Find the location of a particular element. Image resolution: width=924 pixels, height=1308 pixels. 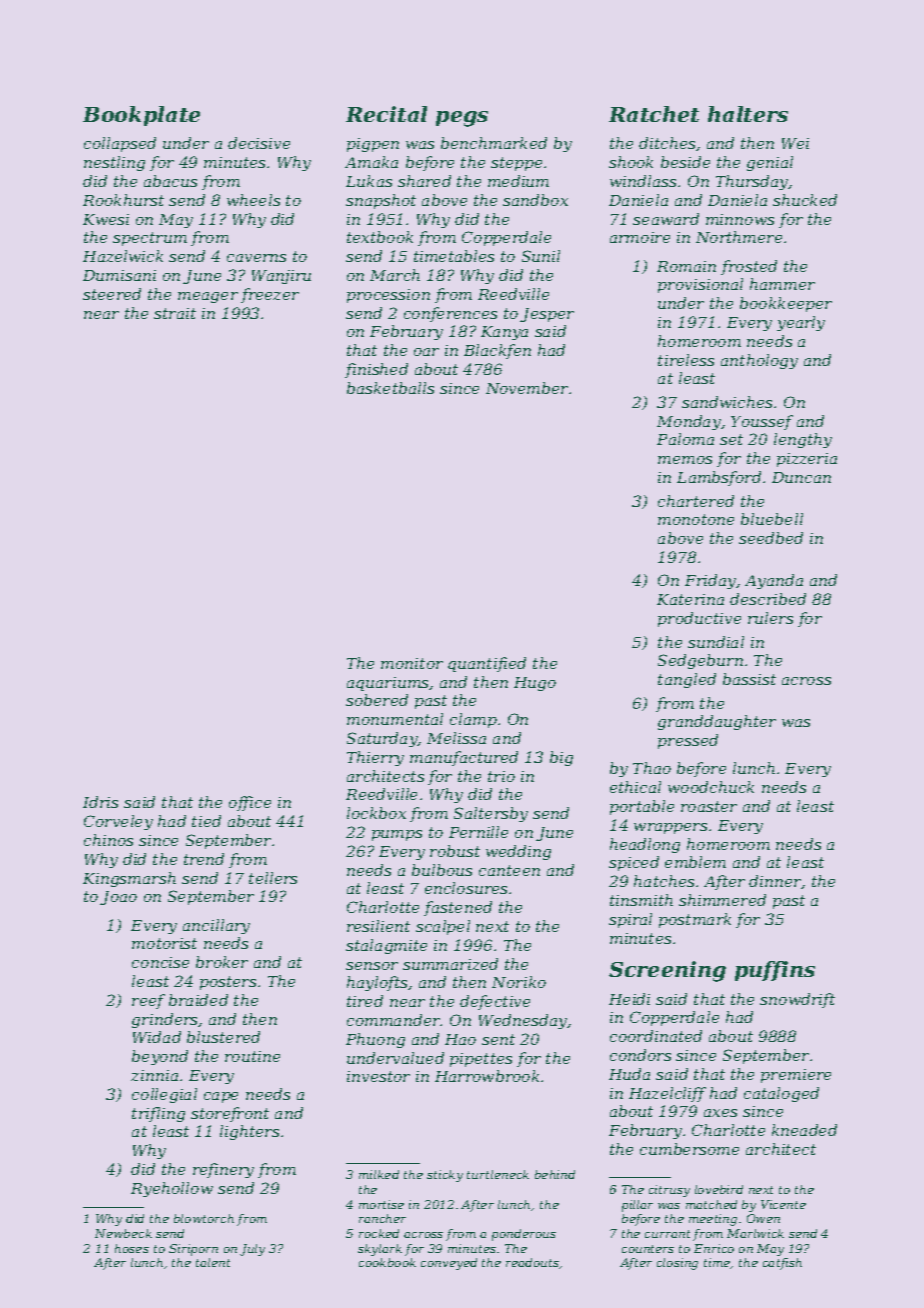

trio is located at coordinates (501, 776).
